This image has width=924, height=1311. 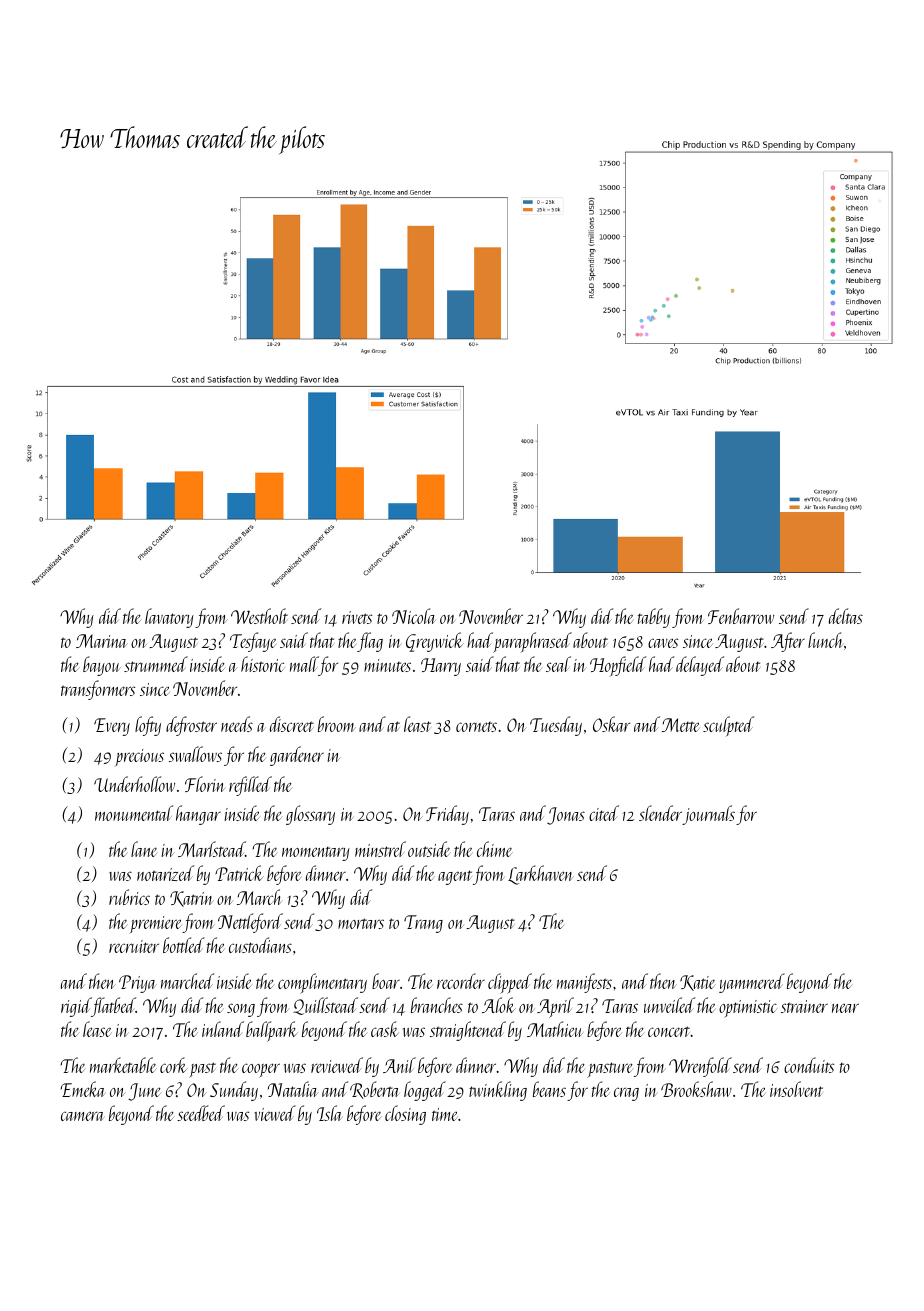 I want to click on cooper, so click(x=261, y=1070).
